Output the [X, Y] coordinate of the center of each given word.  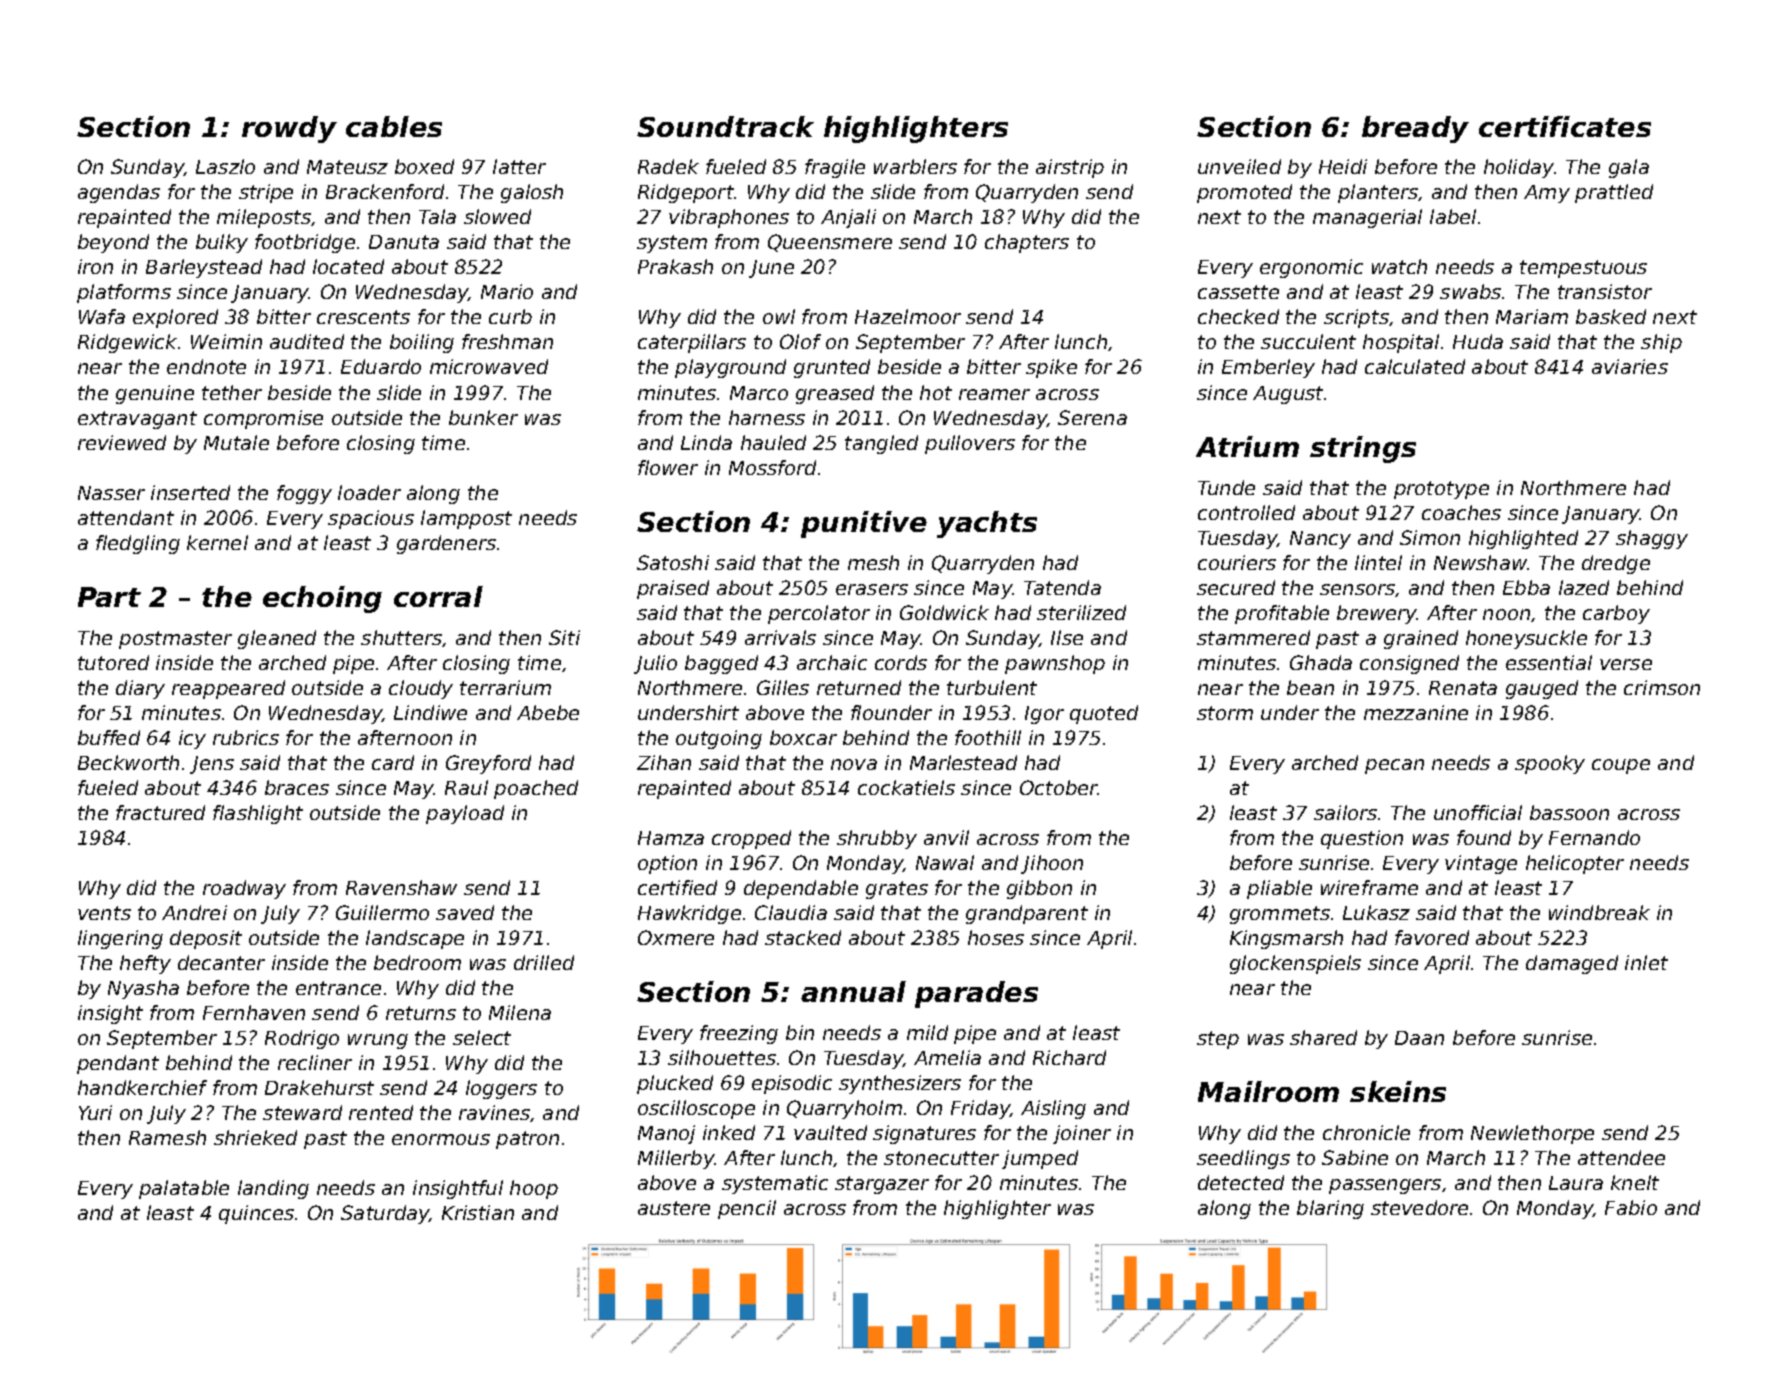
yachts [987, 524]
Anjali [848, 218]
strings [1363, 449]
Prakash [675, 266]
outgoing [719, 739]
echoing [322, 599]
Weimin [226, 341]
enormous [441, 1139]
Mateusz [347, 167]
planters [1378, 193]
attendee [1621, 1157]
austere [674, 1208]
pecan [1394, 766]
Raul [466, 787]
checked [1238, 316]
